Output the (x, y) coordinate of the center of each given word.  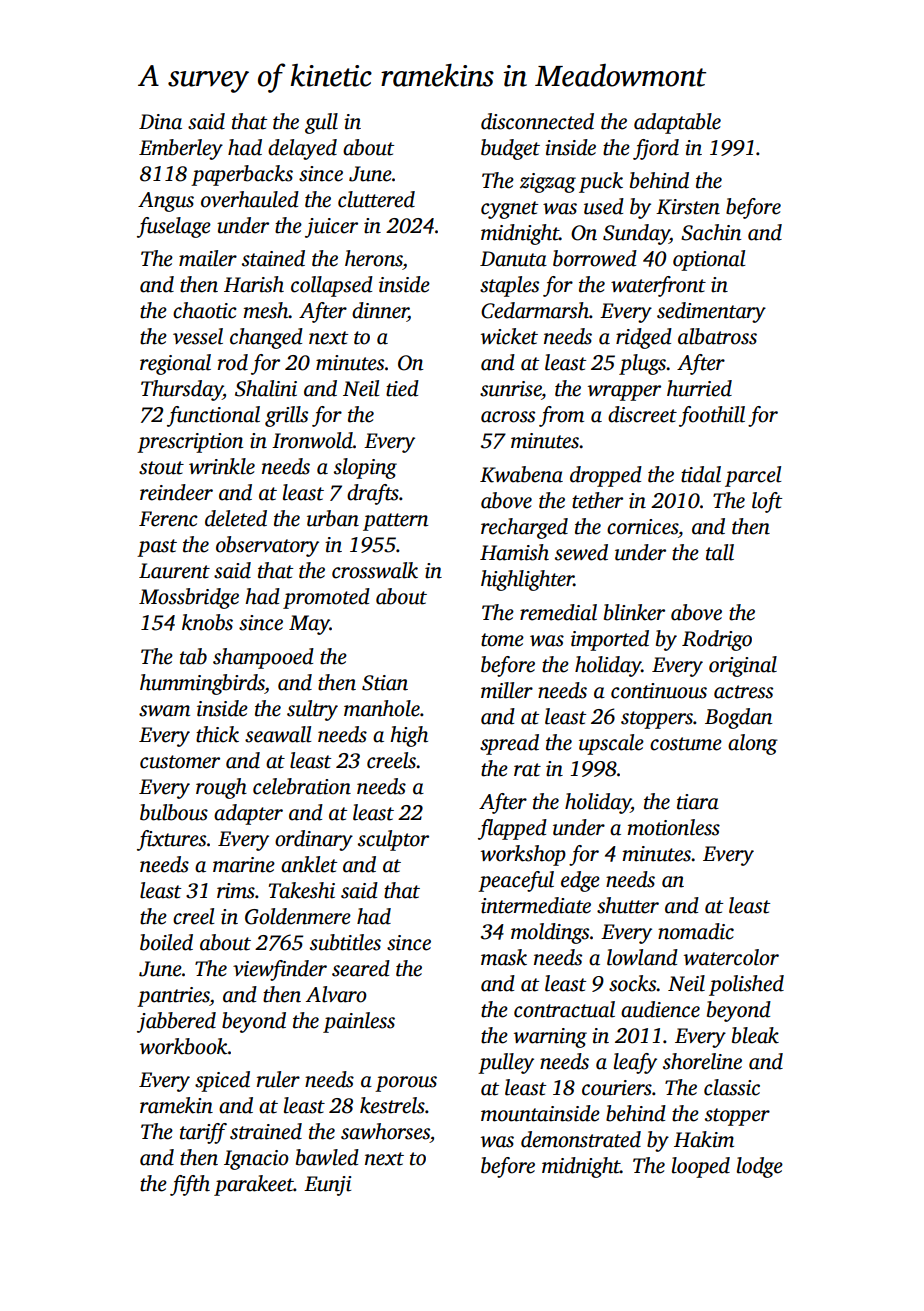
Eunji (327, 1186)
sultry (312, 710)
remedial (558, 612)
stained (273, 258)
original (743, 666)
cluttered (376, 199)
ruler (278, 1079)
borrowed (595, 258)
